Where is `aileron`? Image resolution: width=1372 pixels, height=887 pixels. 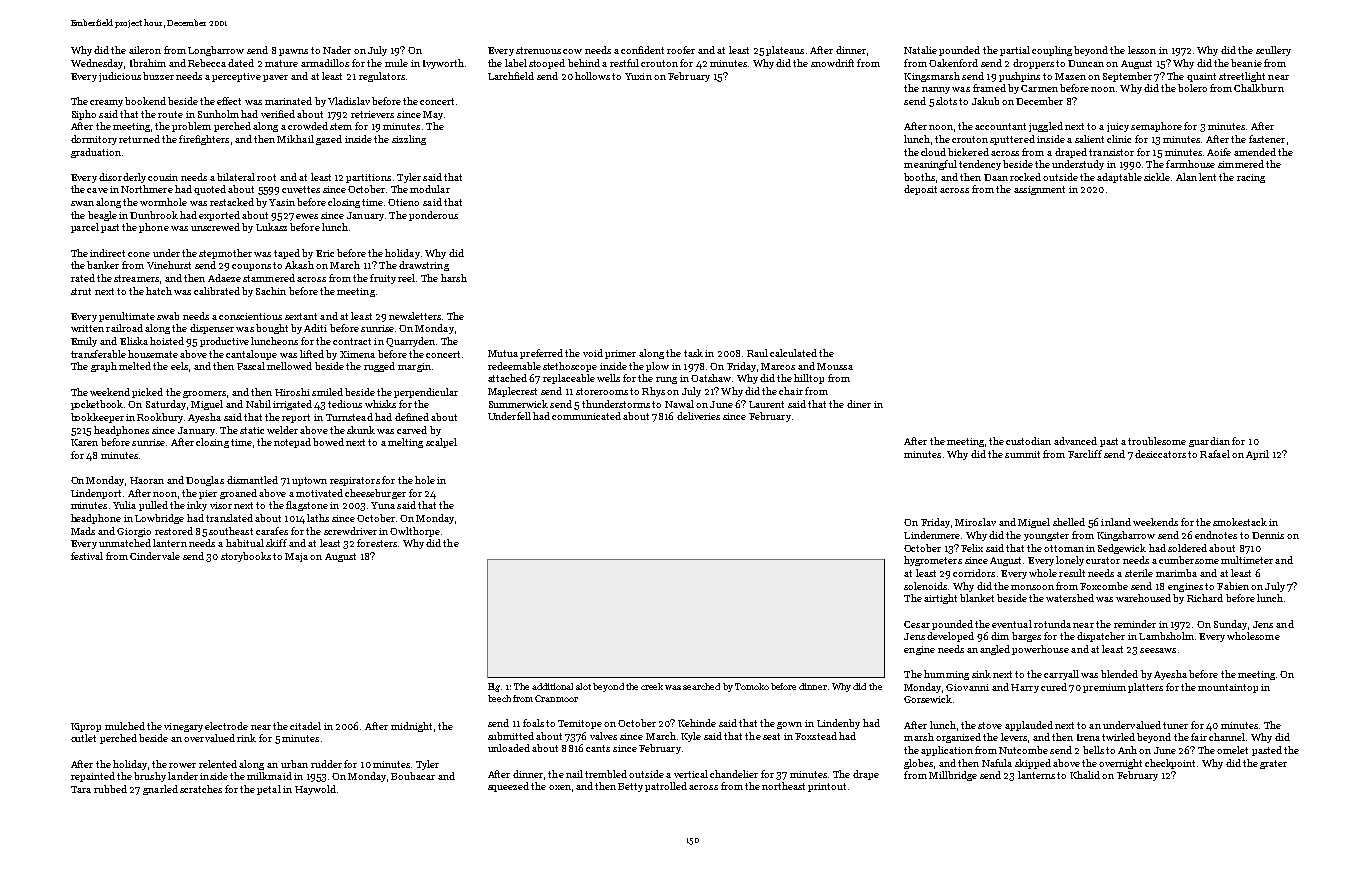 aileron is located at coordinates (145, 50).
